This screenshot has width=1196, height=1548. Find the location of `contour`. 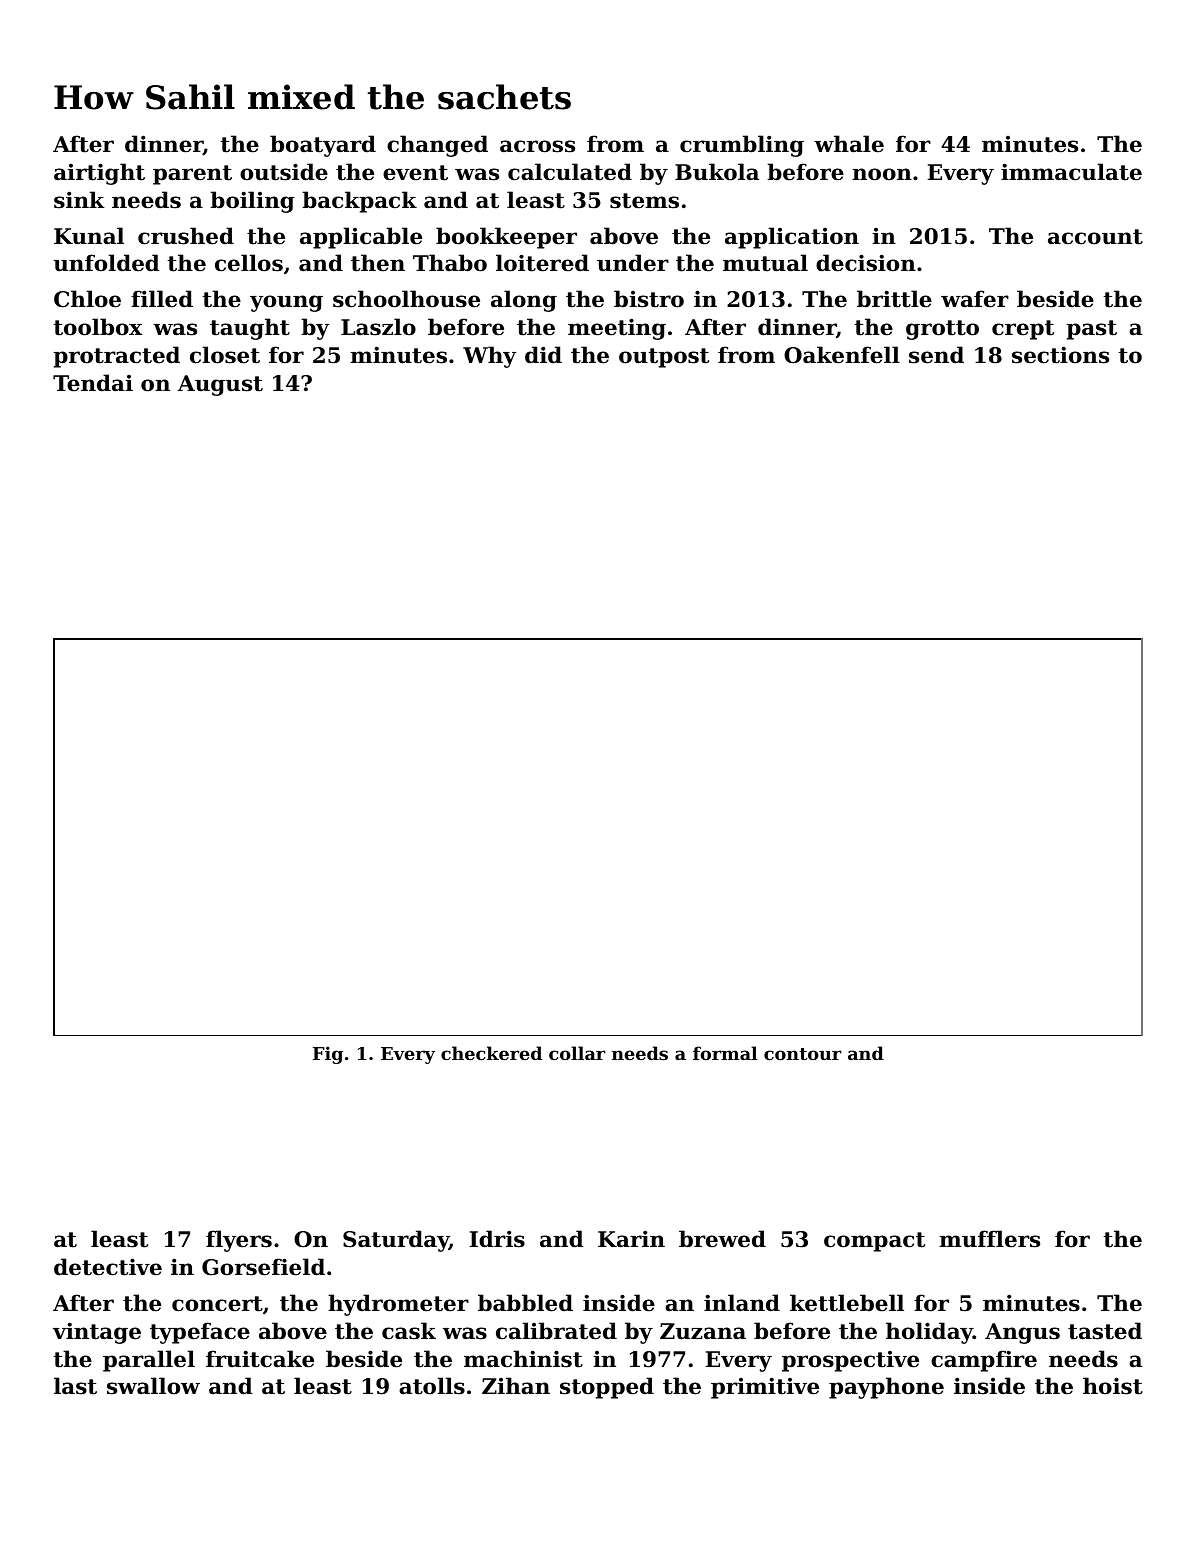

contour is located at coordinates (802, 1054).
